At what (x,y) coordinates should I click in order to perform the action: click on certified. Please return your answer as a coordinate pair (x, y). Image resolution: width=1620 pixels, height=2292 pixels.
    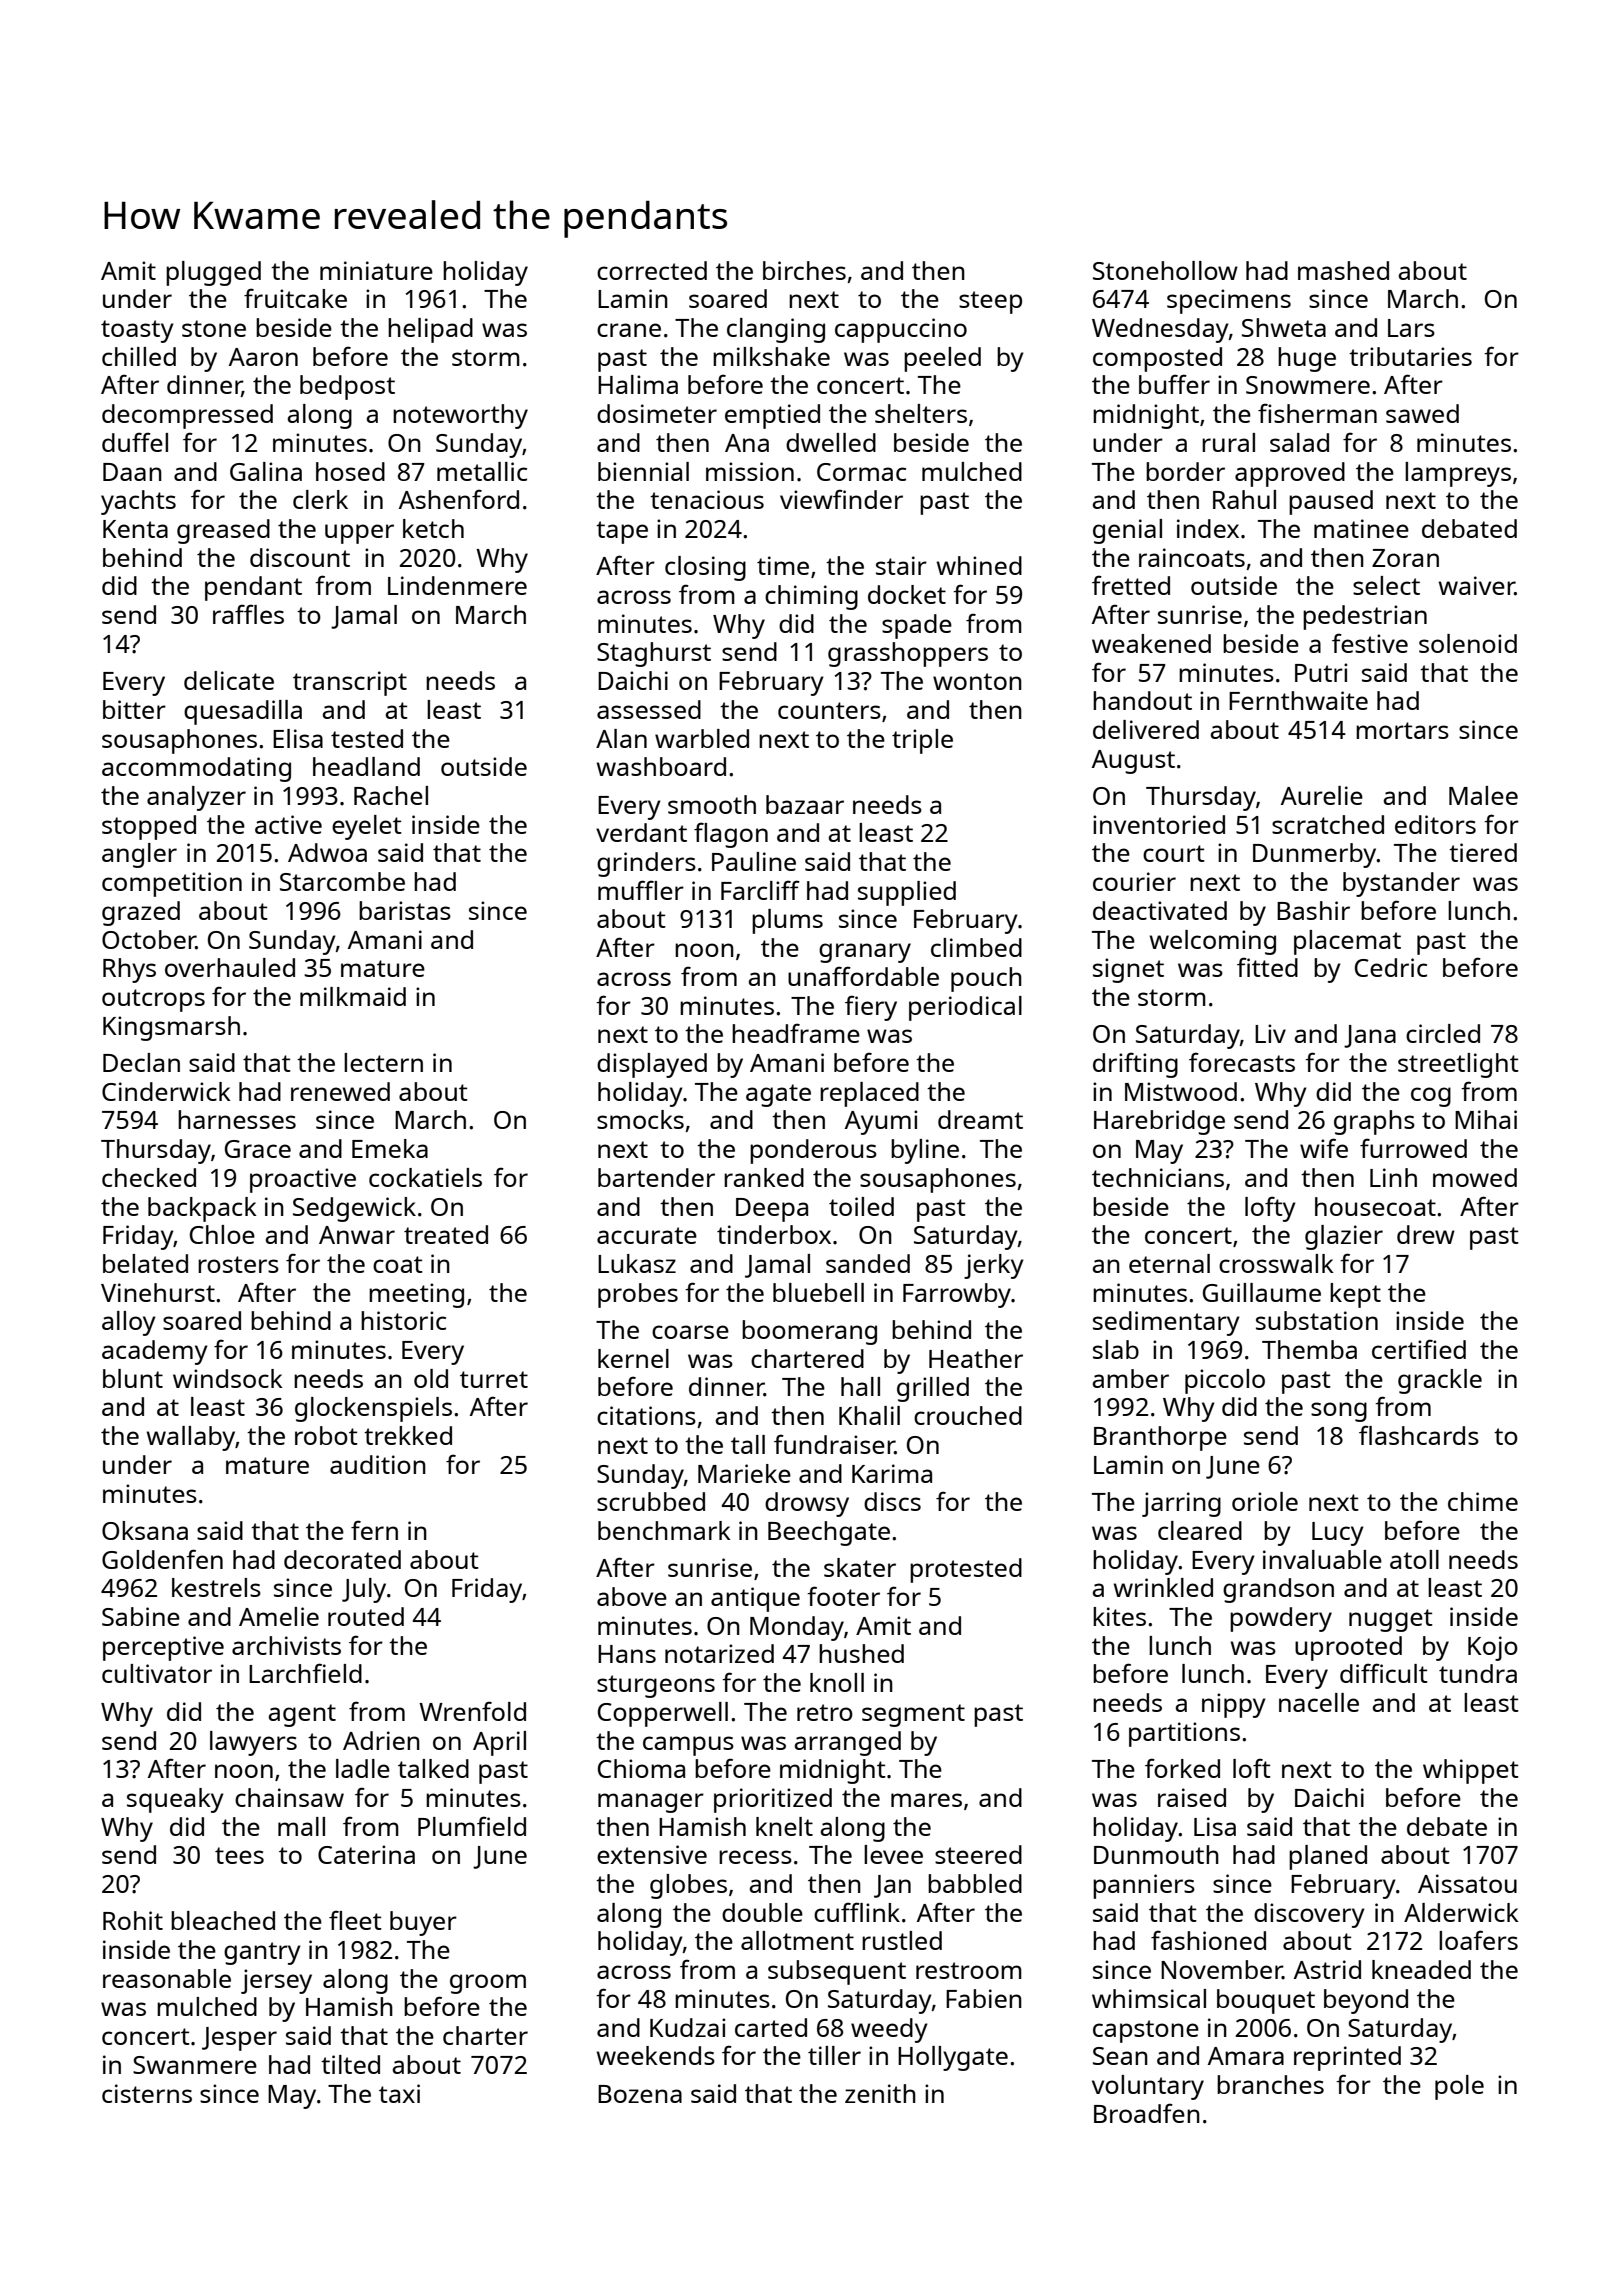
    Looking at the image, I should click on (1419, 1349).
